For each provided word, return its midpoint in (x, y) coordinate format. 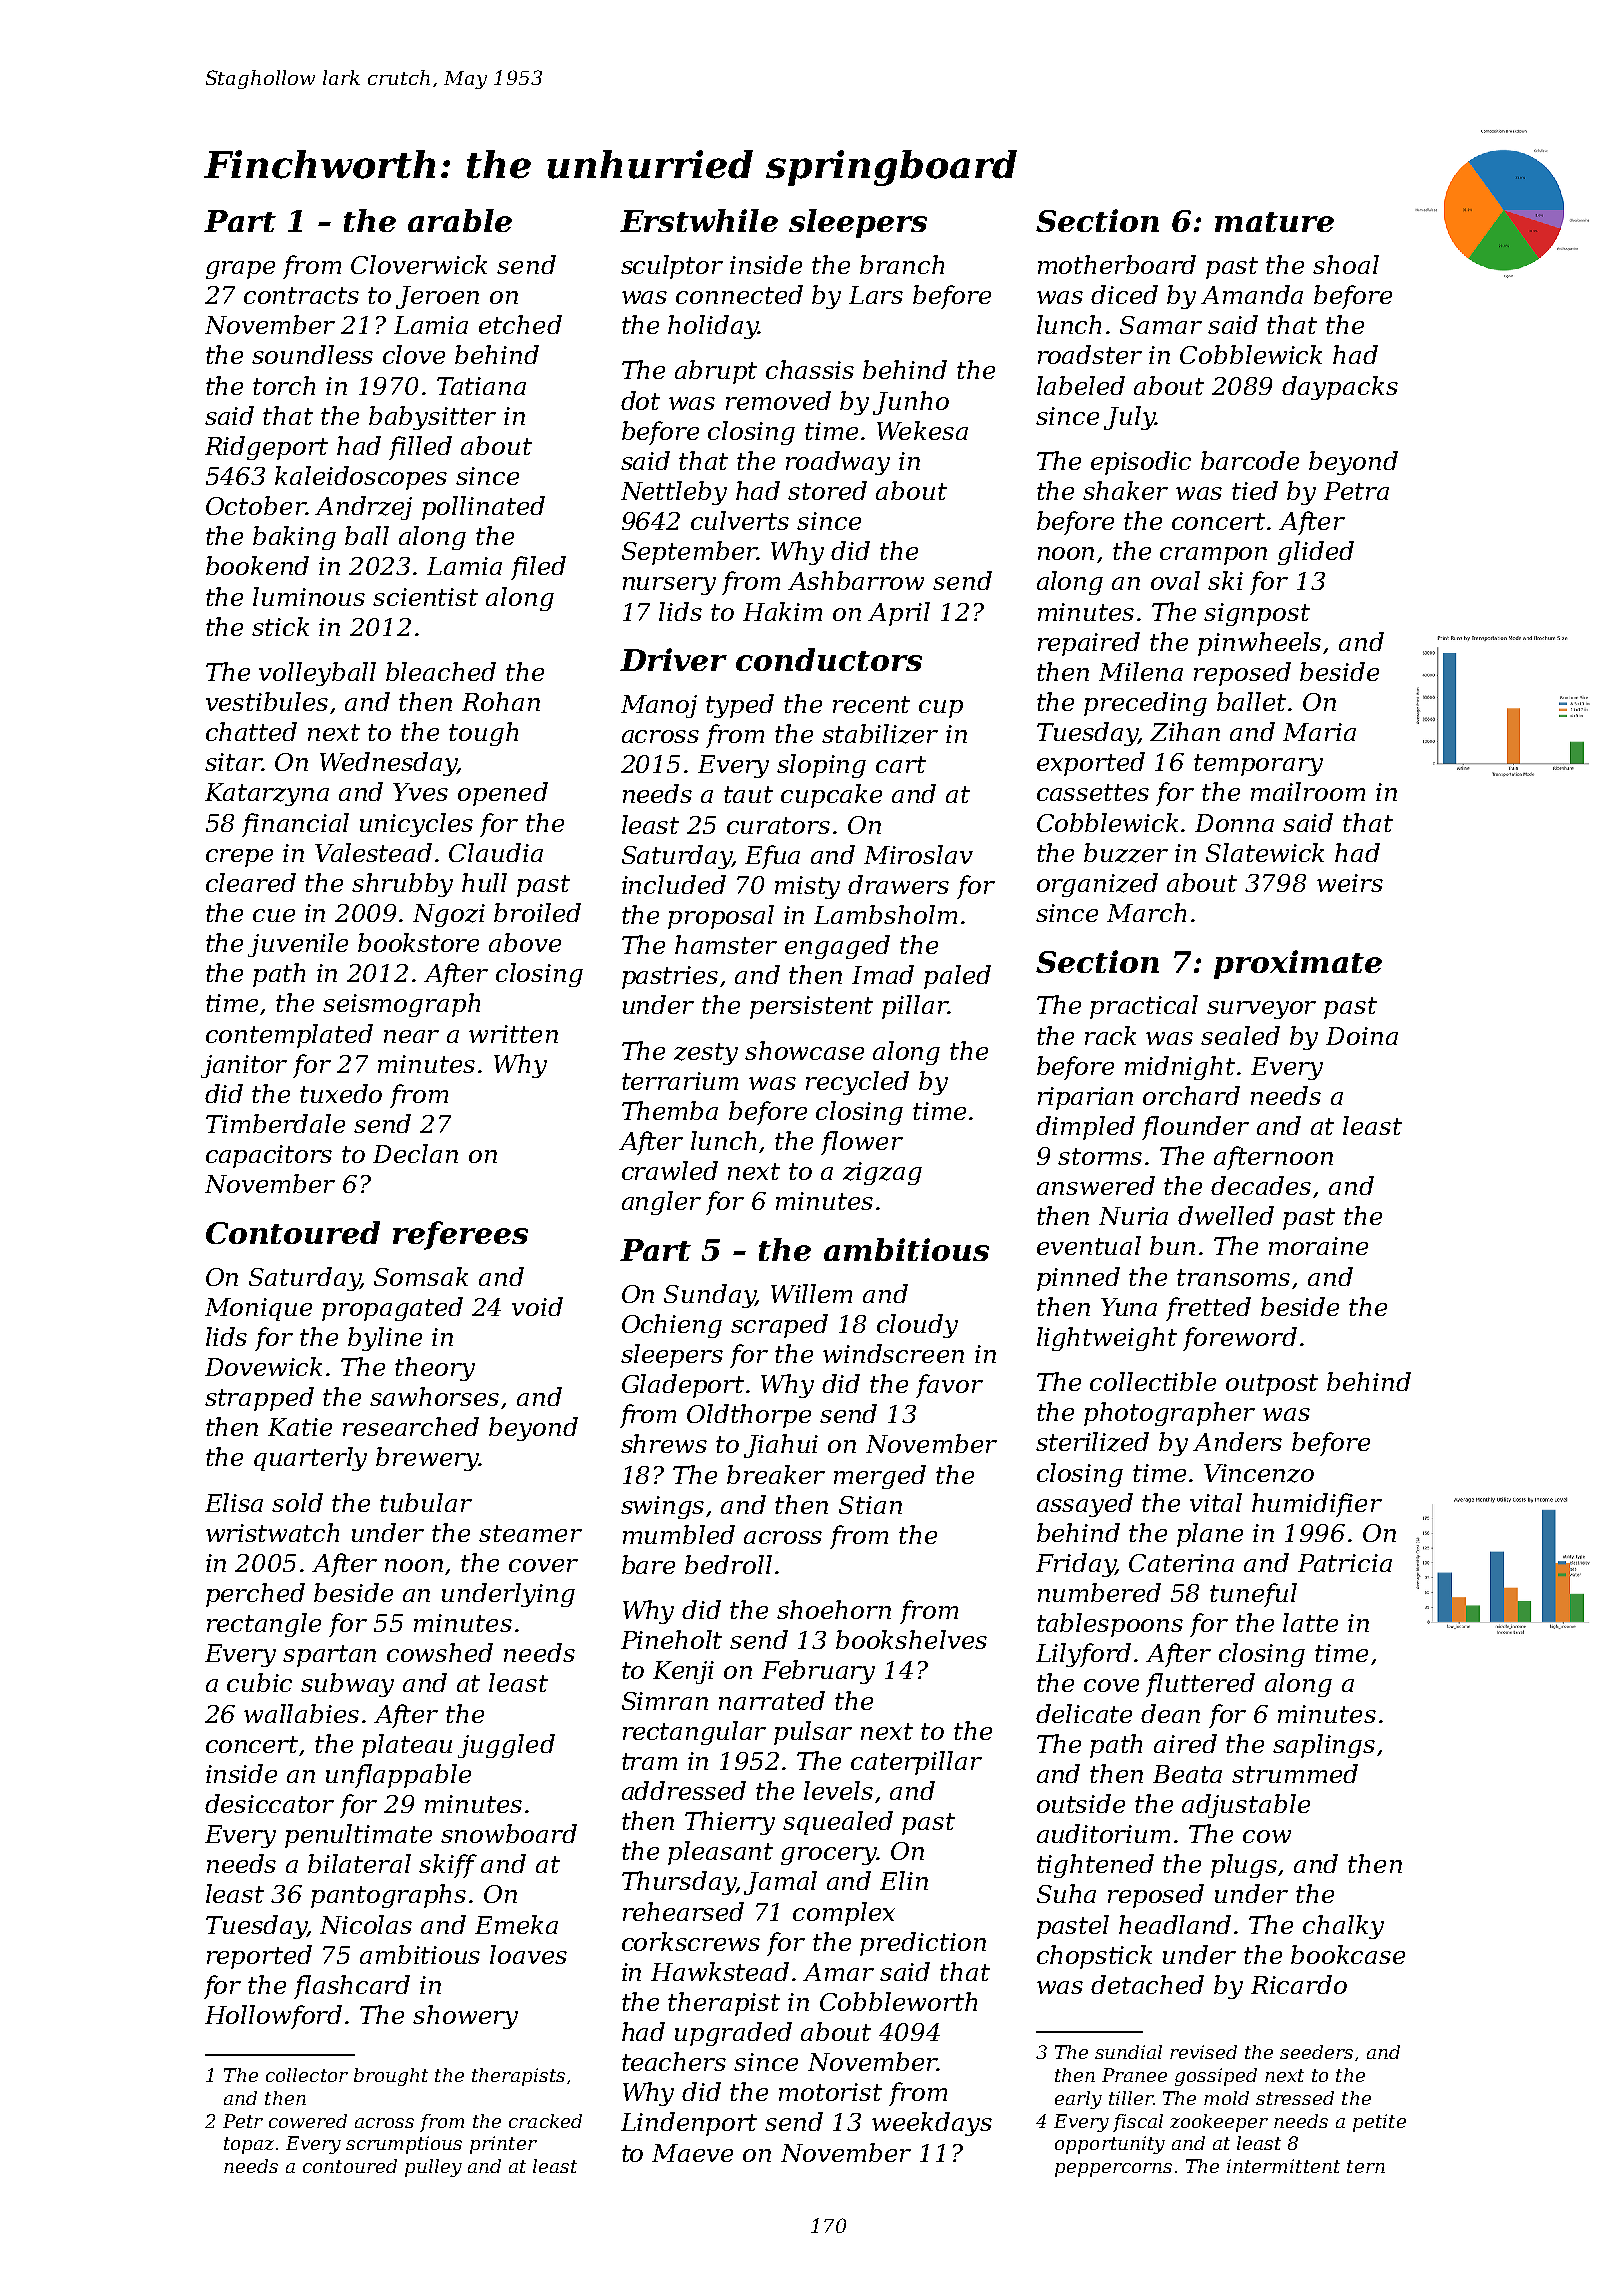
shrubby (402, 885)
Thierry (730, 1823)
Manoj (659, 706)
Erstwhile (699, 220)
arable (460, 220)
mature (1274, 222)
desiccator (269, 1803)
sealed (1240, 1035)
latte (1310, 1622)
